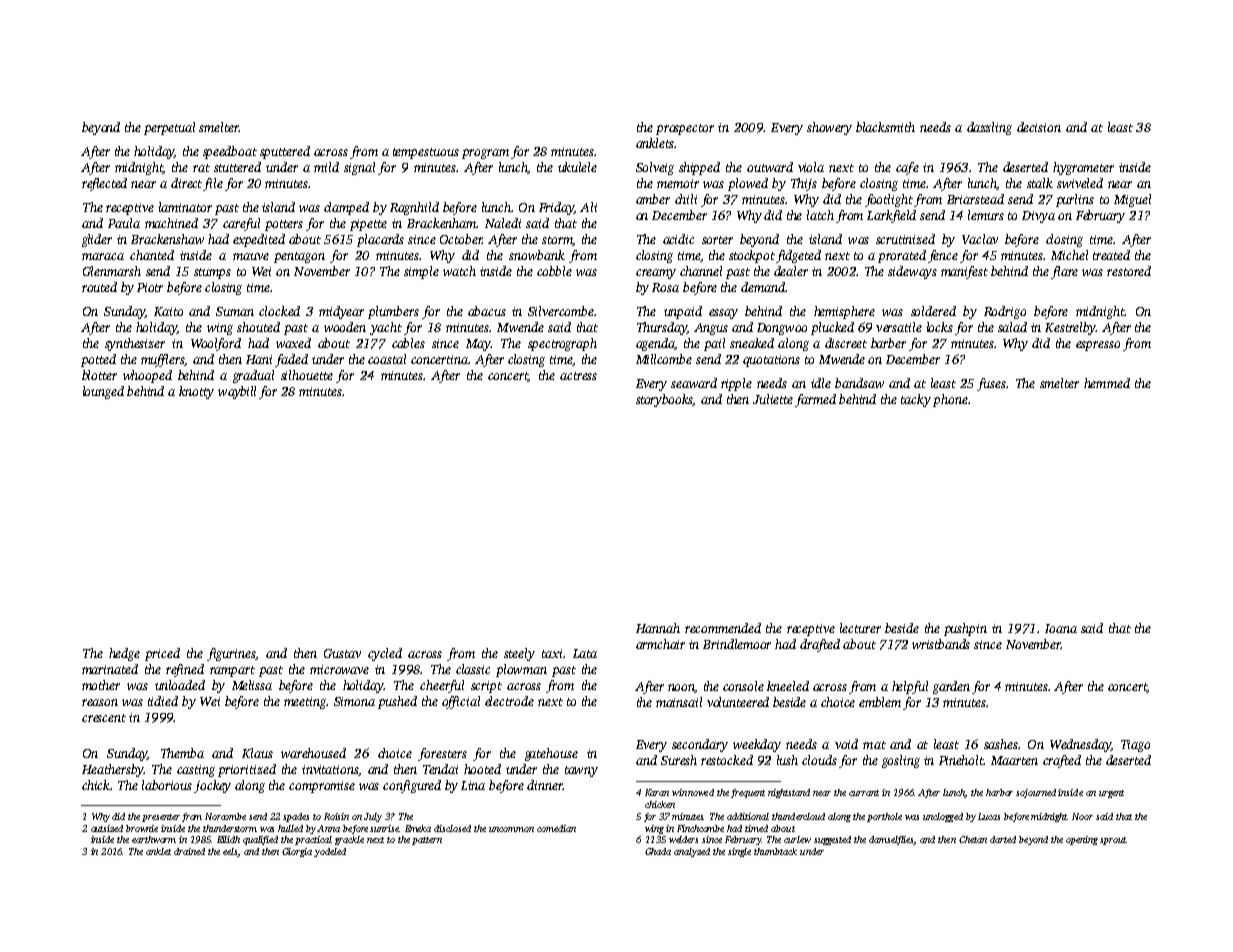 The image size is (1233, 952). I want to click on pushpin, so click(965, 629).
